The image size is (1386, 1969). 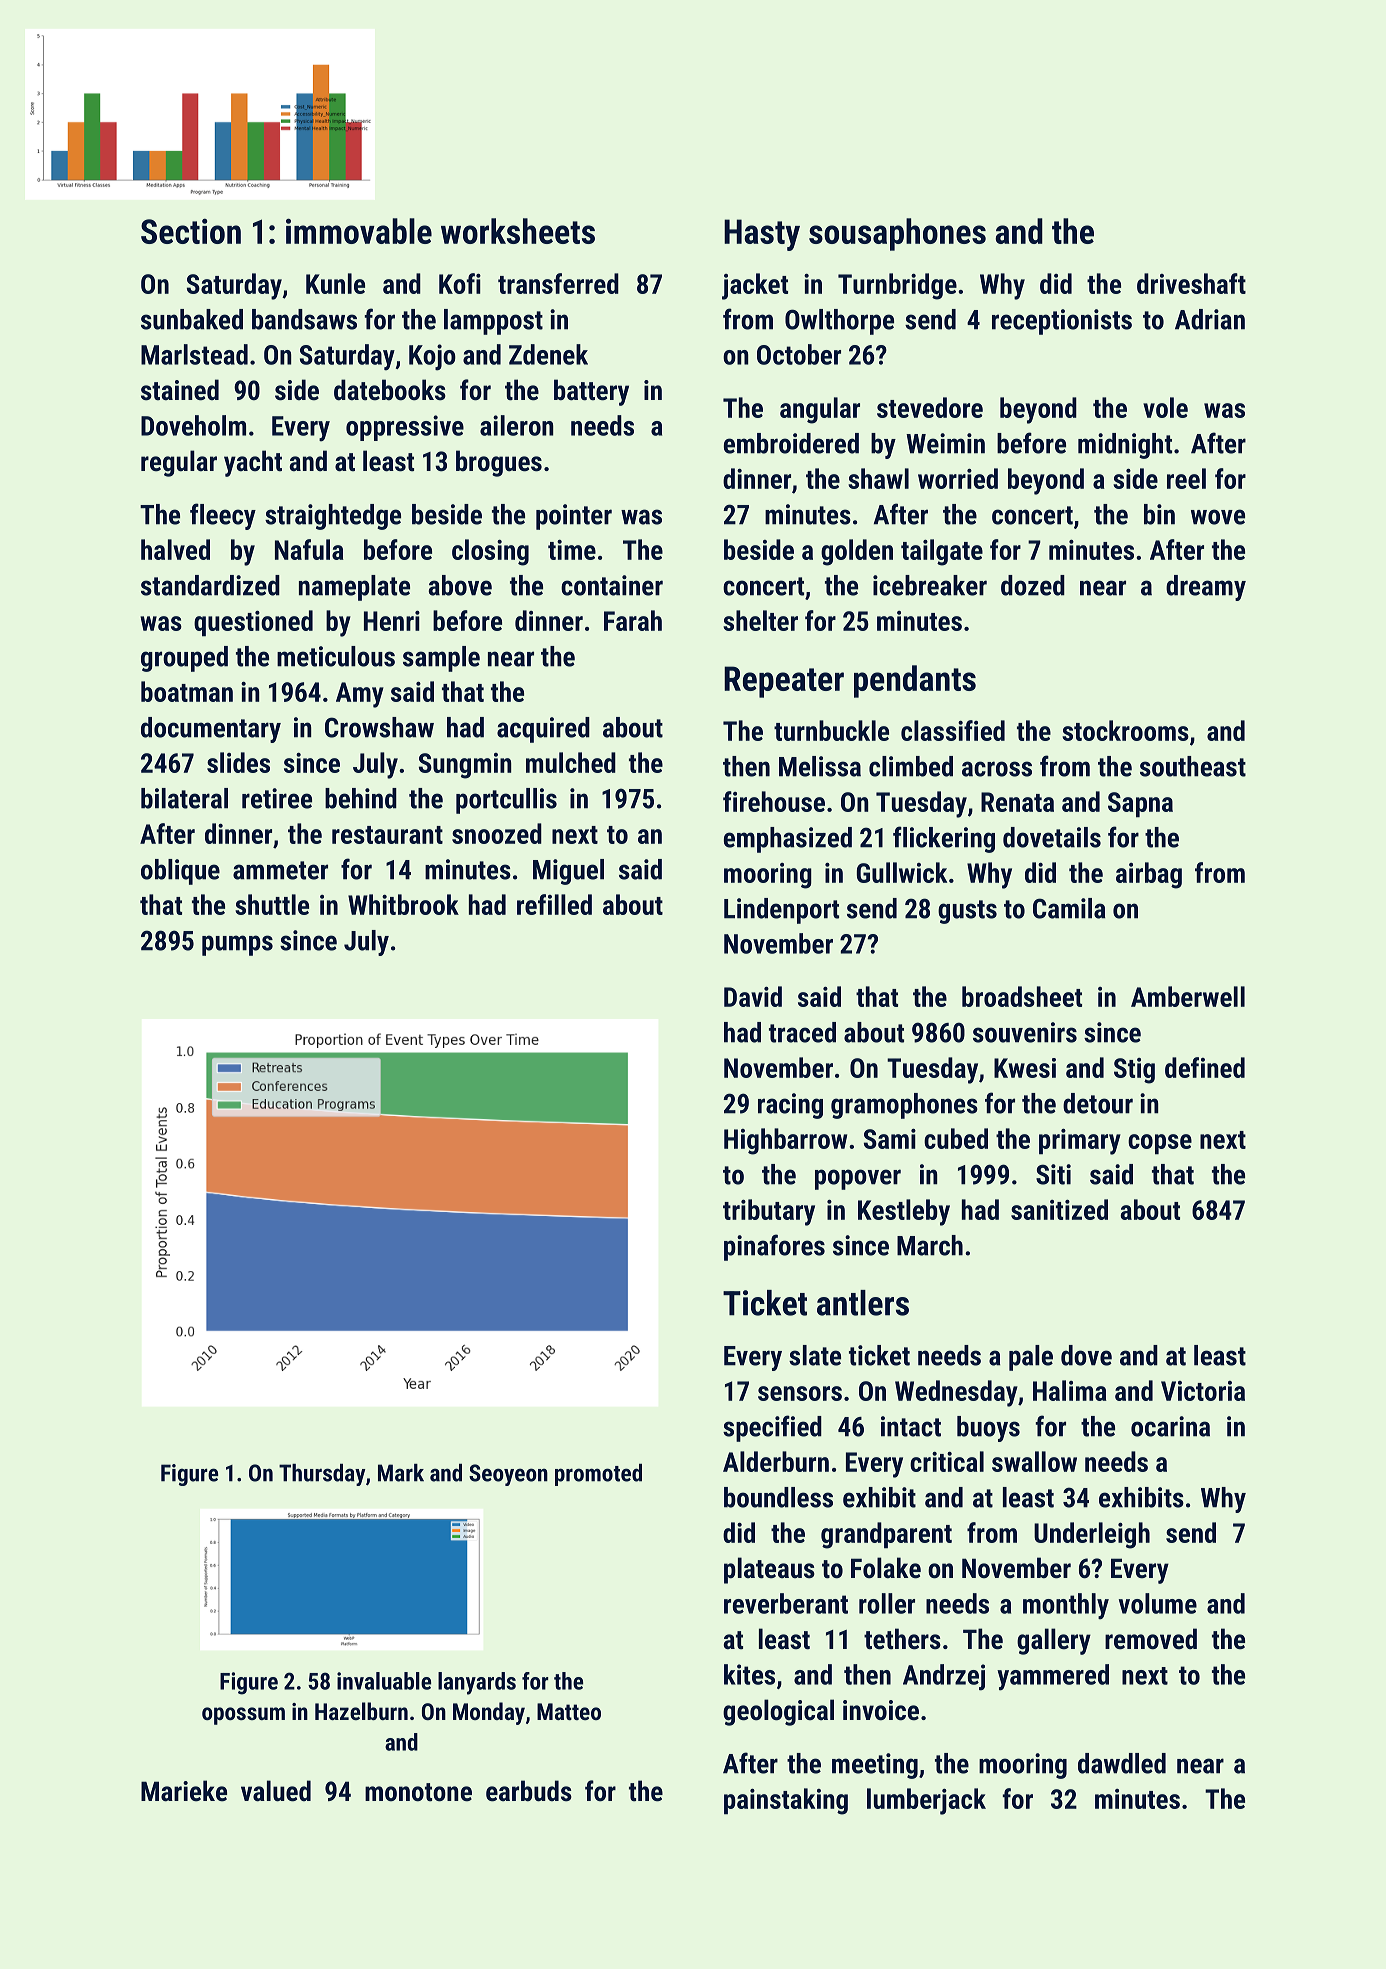 I want to click on pumps, so click(x=237, y=945).
